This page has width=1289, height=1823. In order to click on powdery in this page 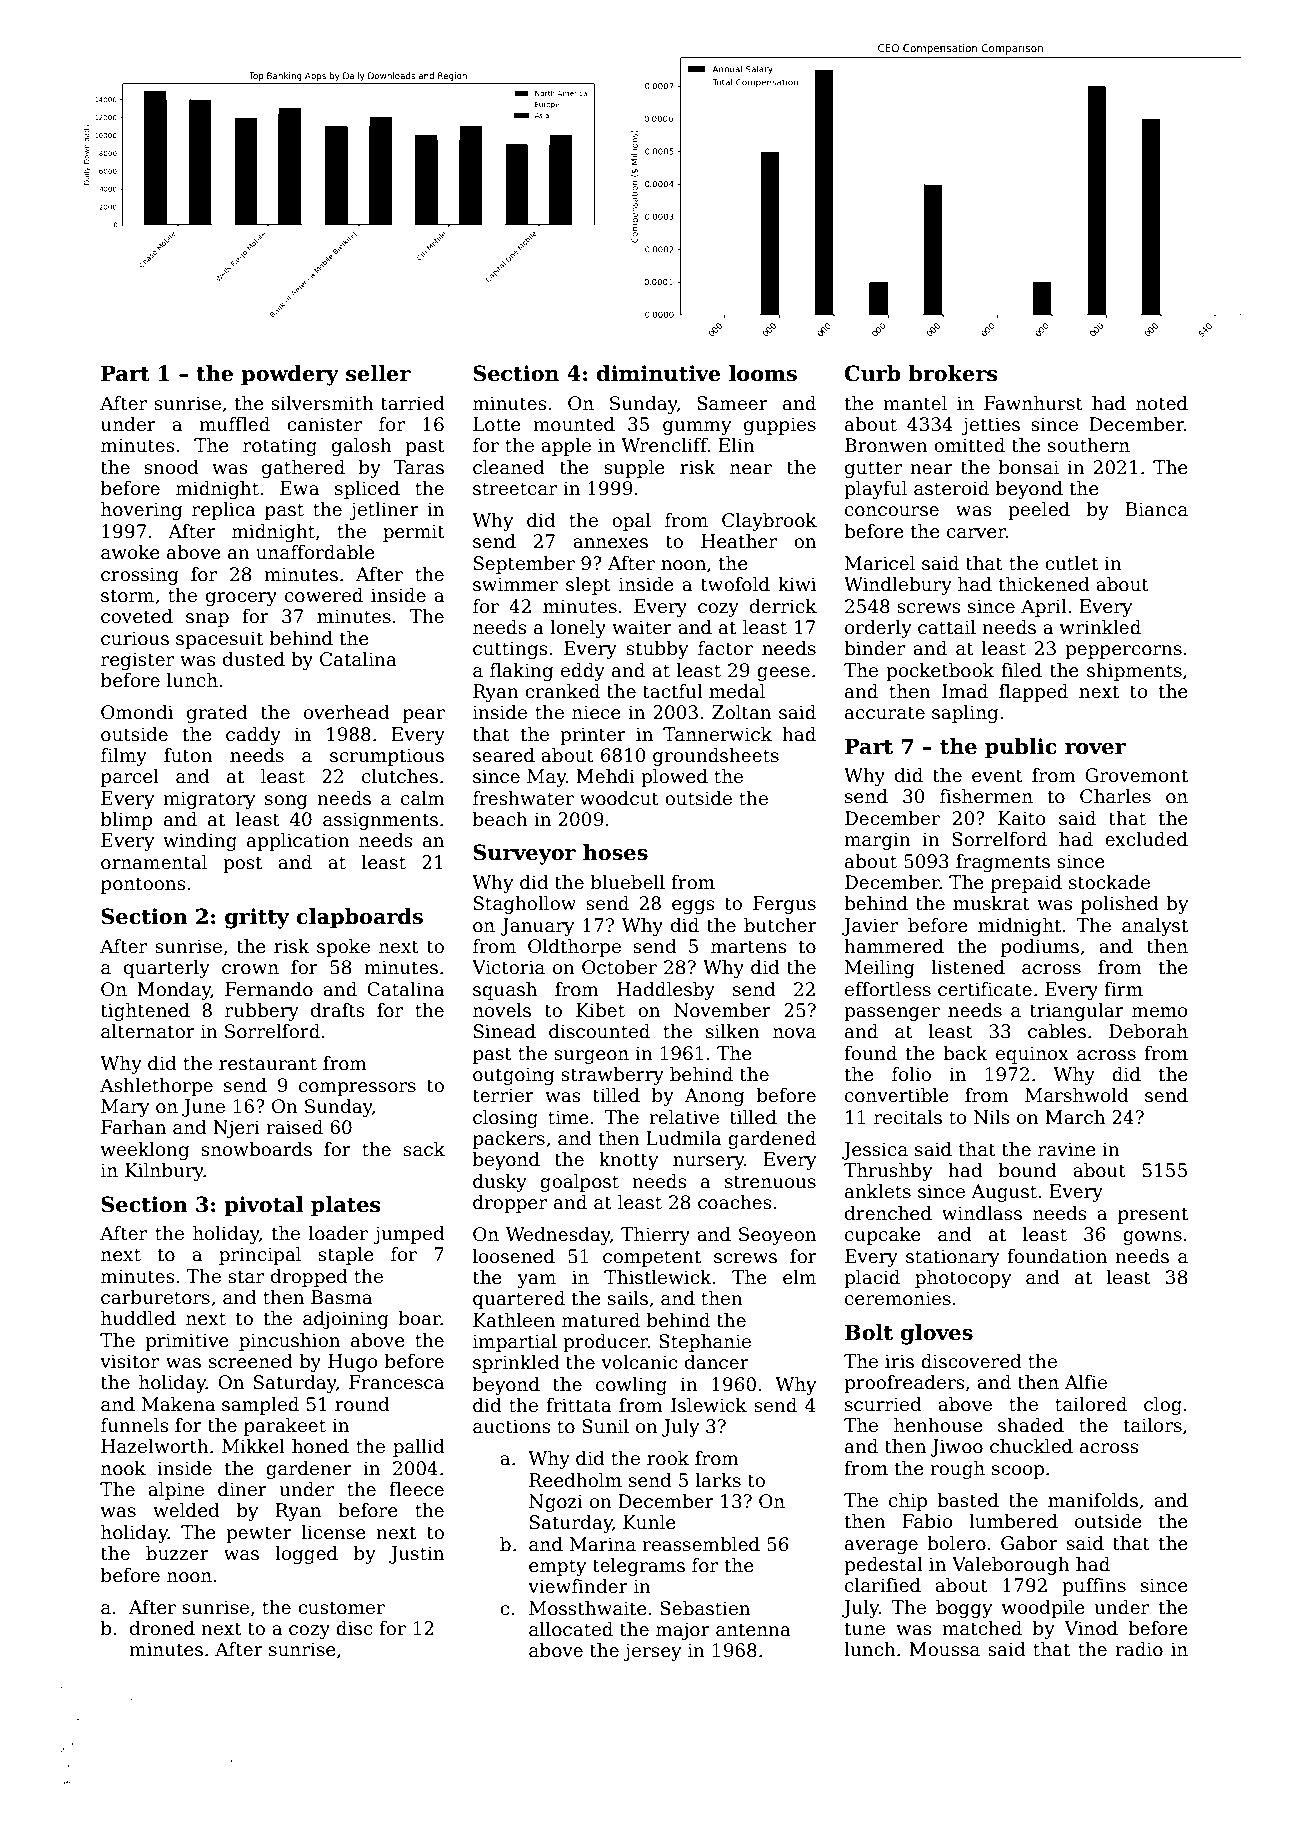, I will do `click(290, 375)`.
